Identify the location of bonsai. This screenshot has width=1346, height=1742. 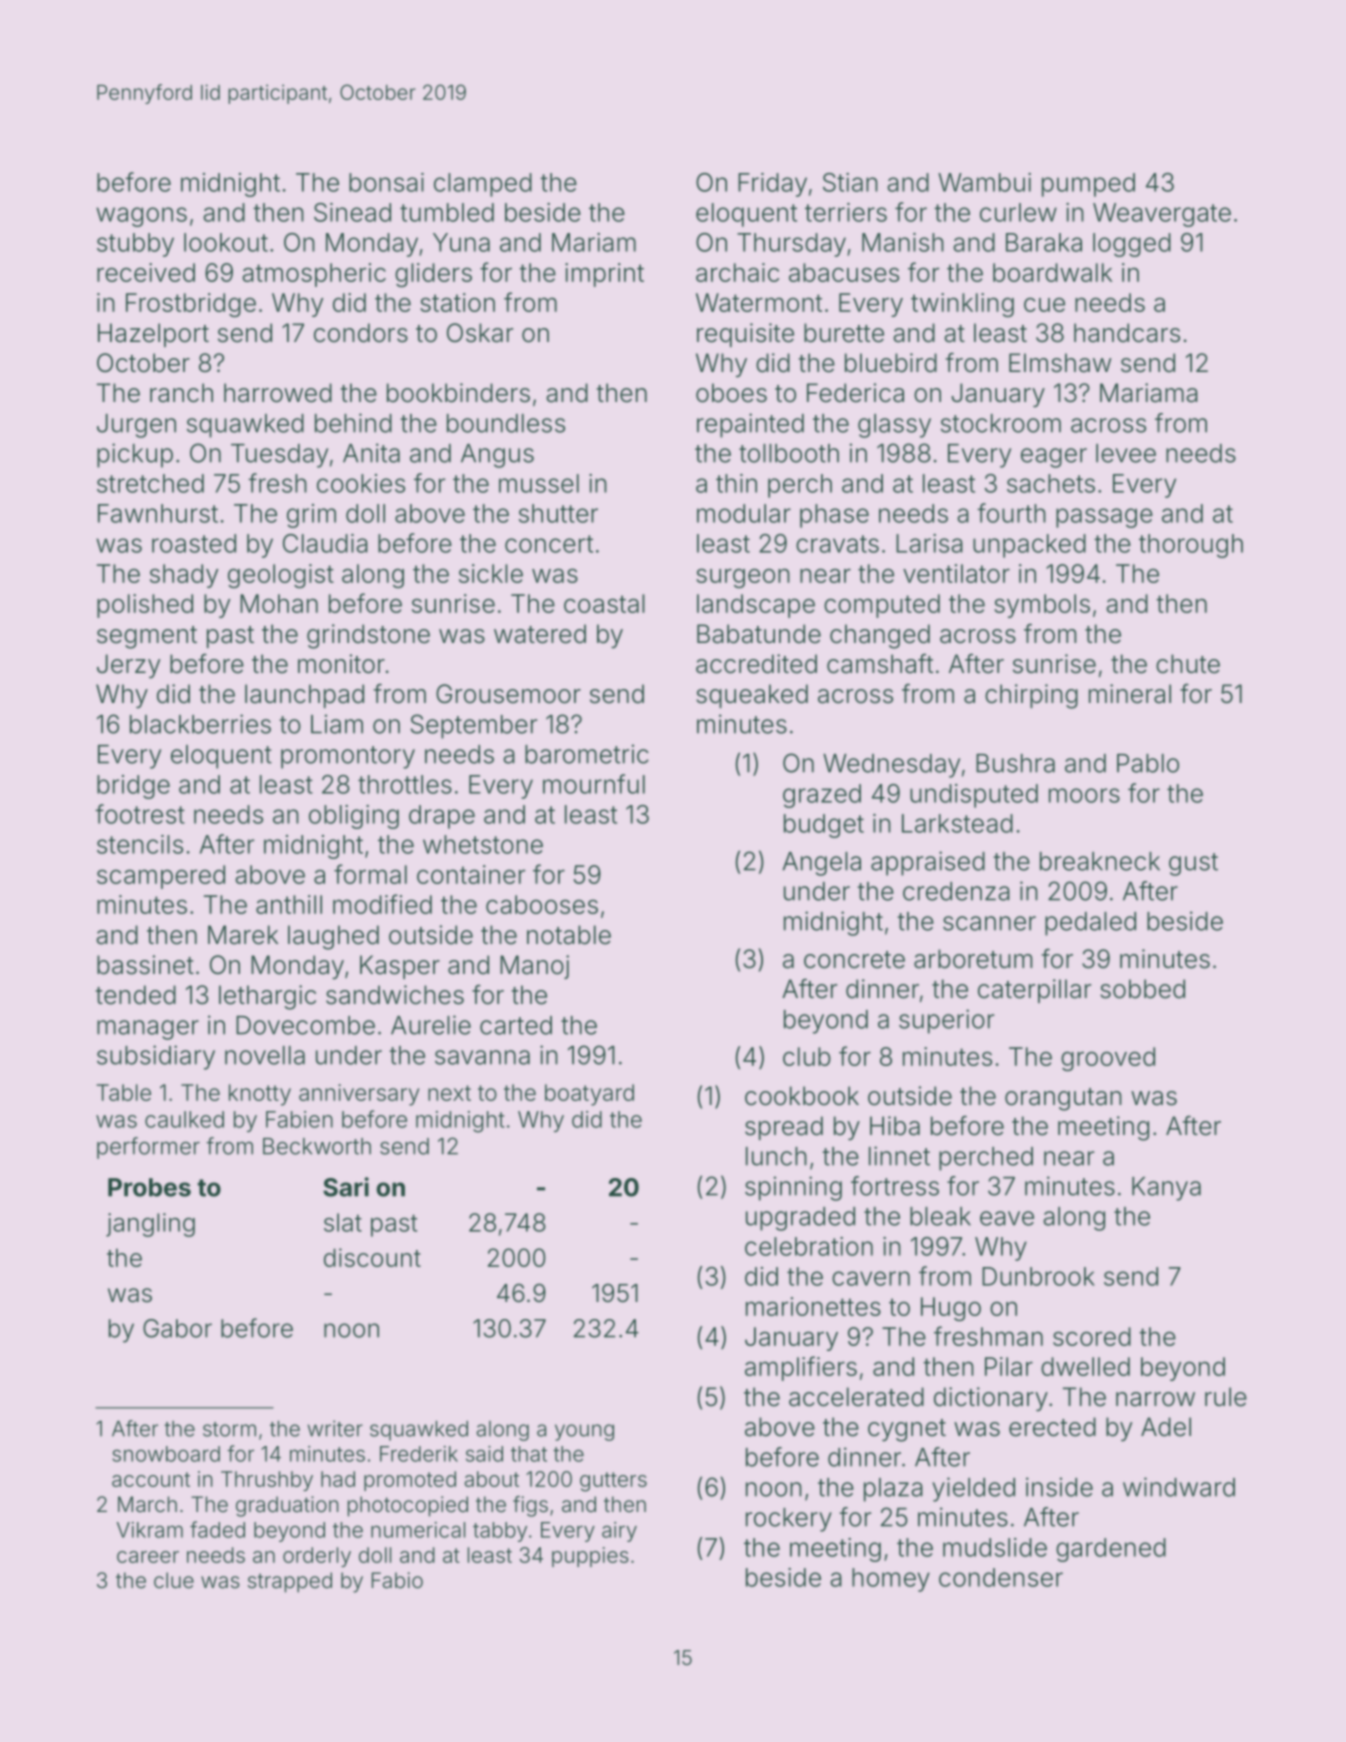
(386, 182).
